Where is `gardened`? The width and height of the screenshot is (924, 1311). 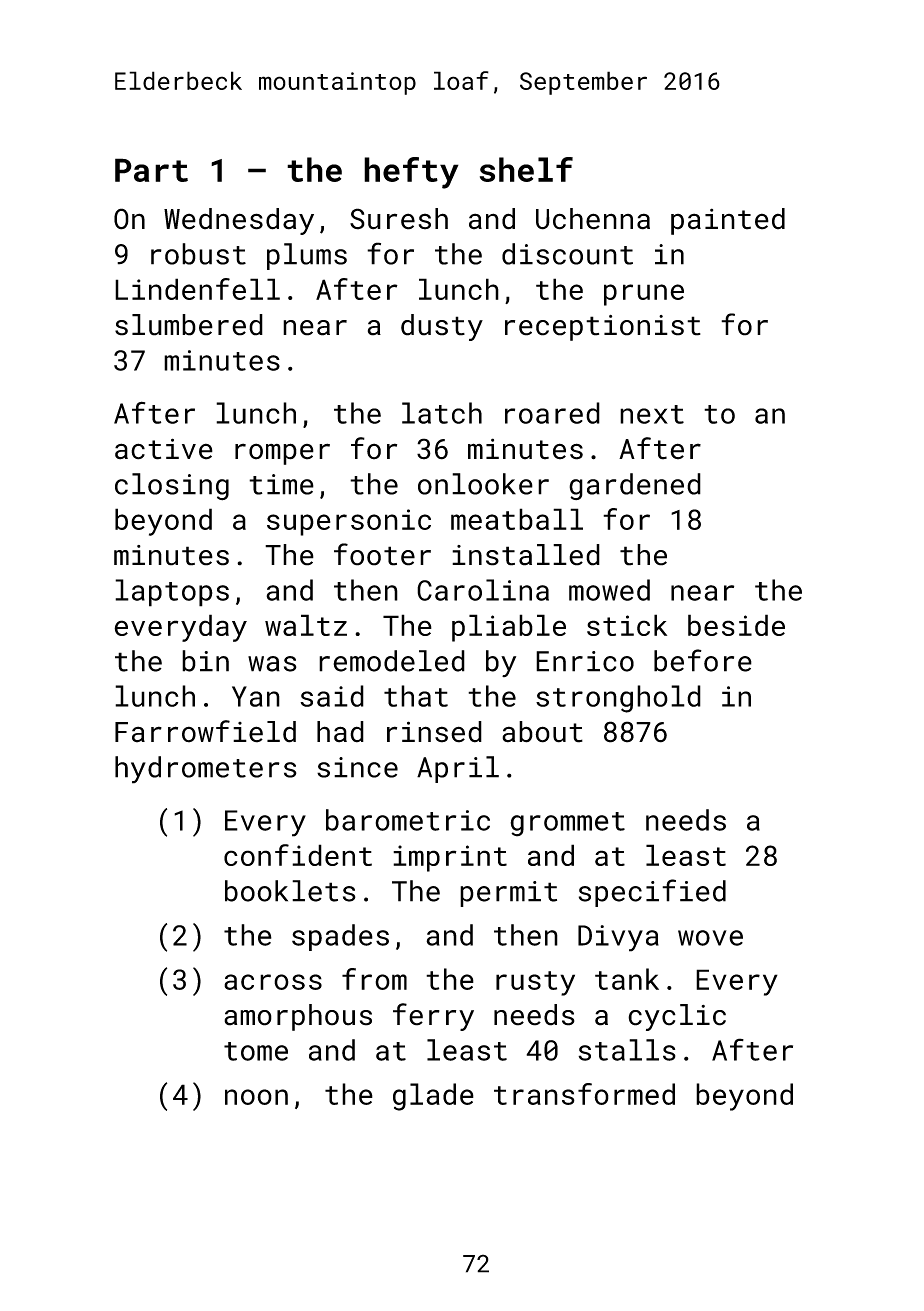 gardened is located at coordinates (635, 486).
